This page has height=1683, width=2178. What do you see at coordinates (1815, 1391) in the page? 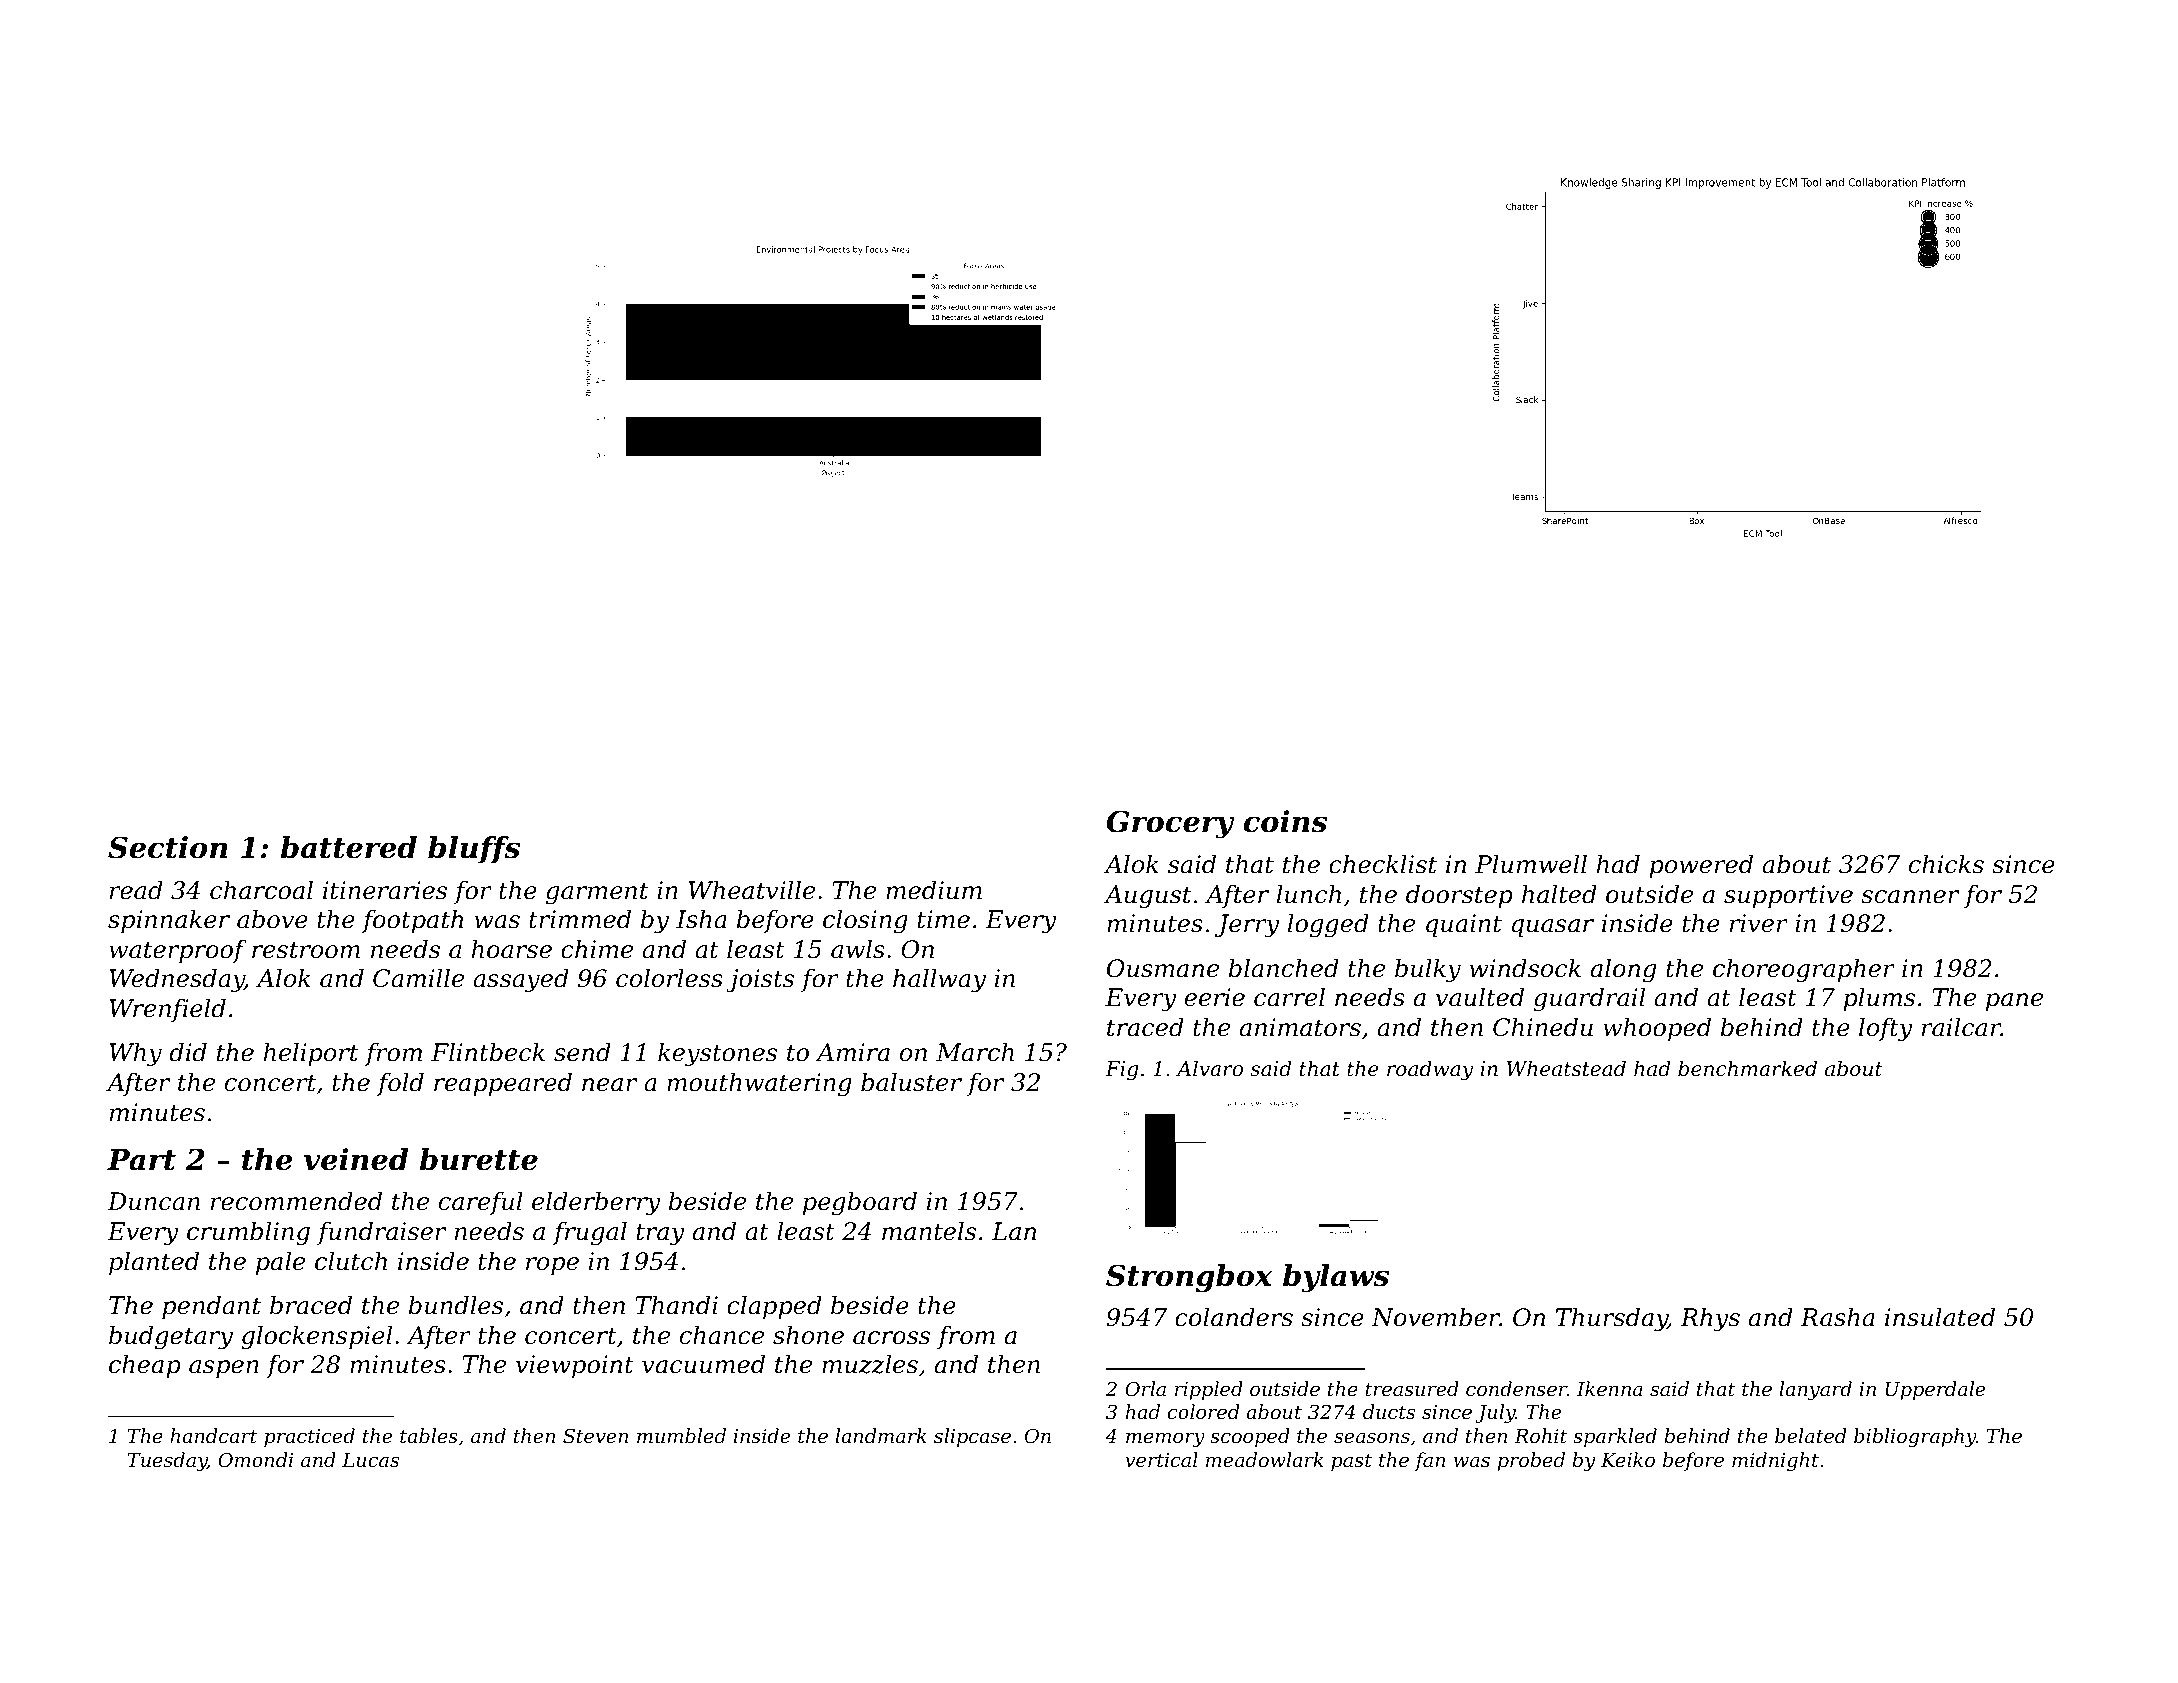
I see `lanyard` at bounding box center [1815, 1391].
